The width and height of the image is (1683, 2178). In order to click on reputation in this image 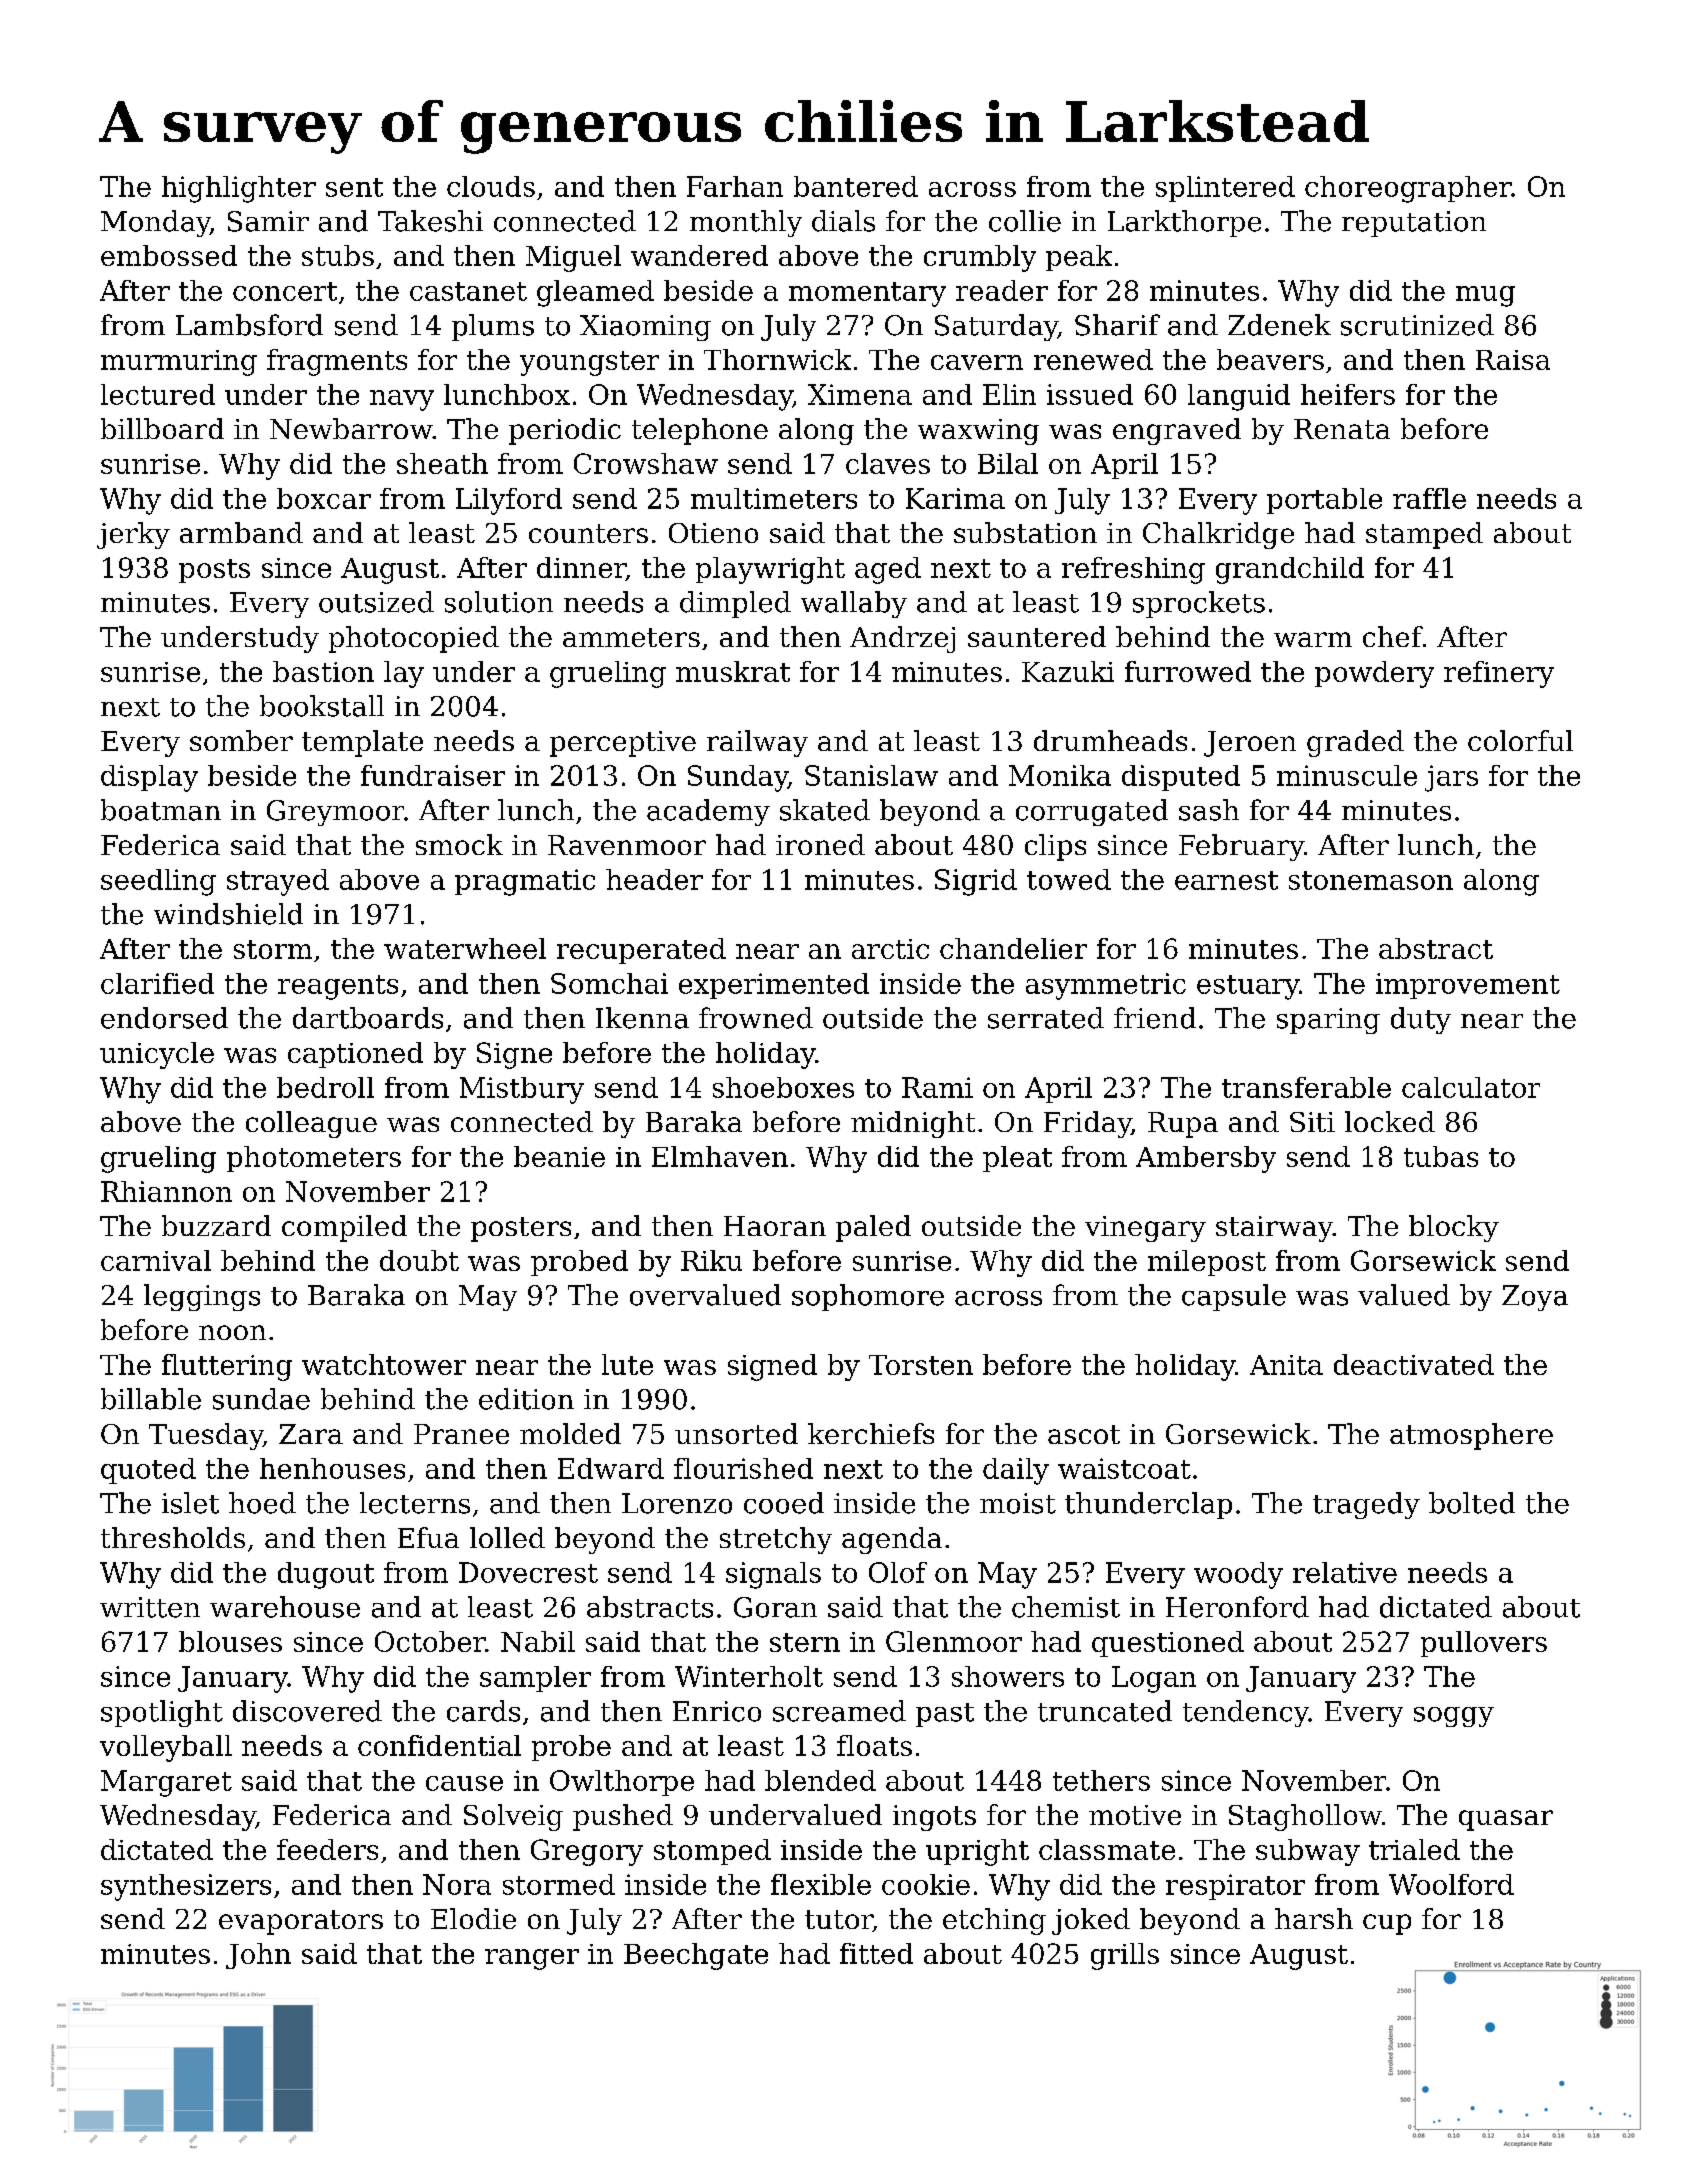, I will do `click(1414, 224)`.
